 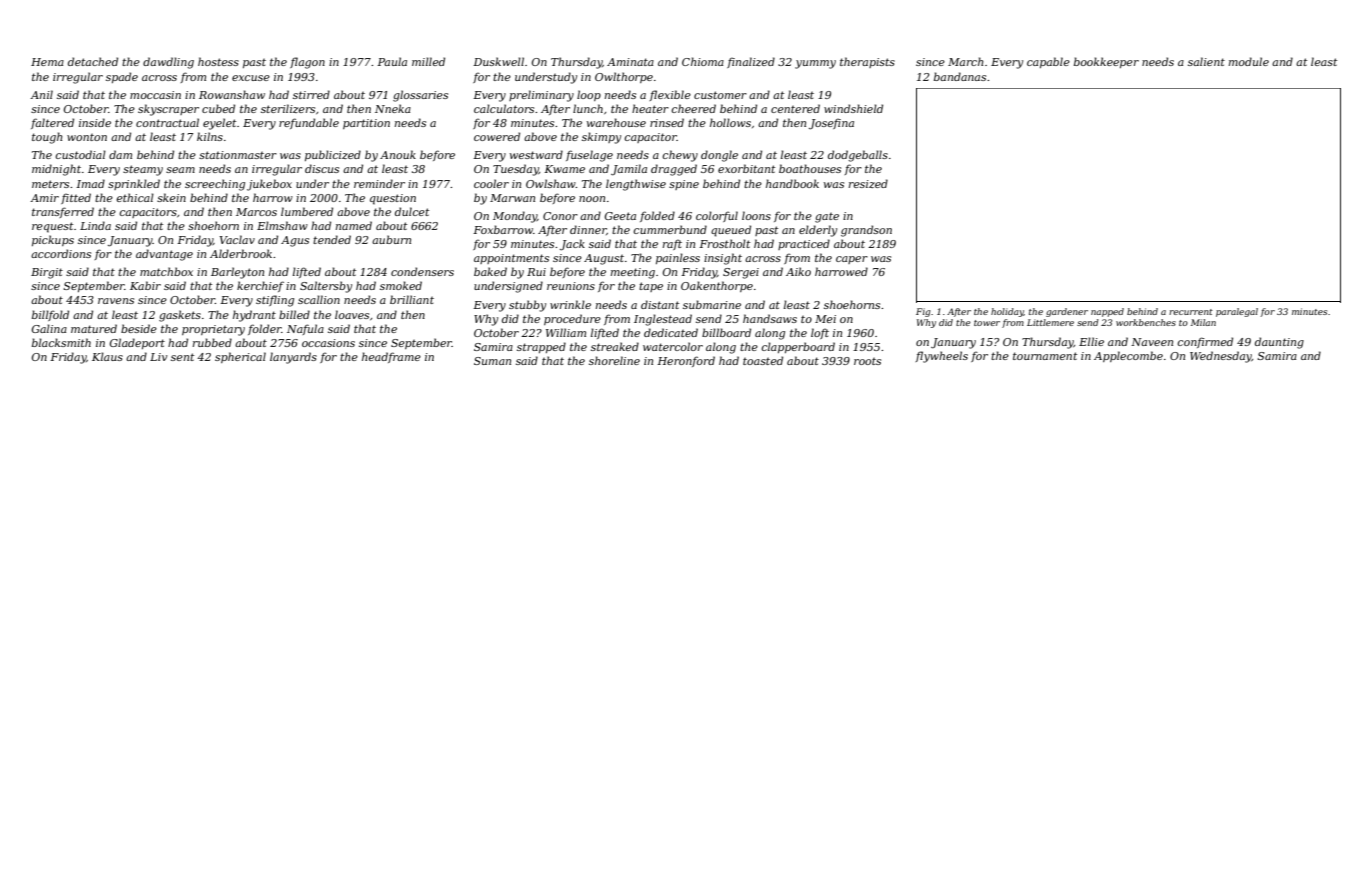 I want to click on Barleyton, so click(x=237, y=273).
